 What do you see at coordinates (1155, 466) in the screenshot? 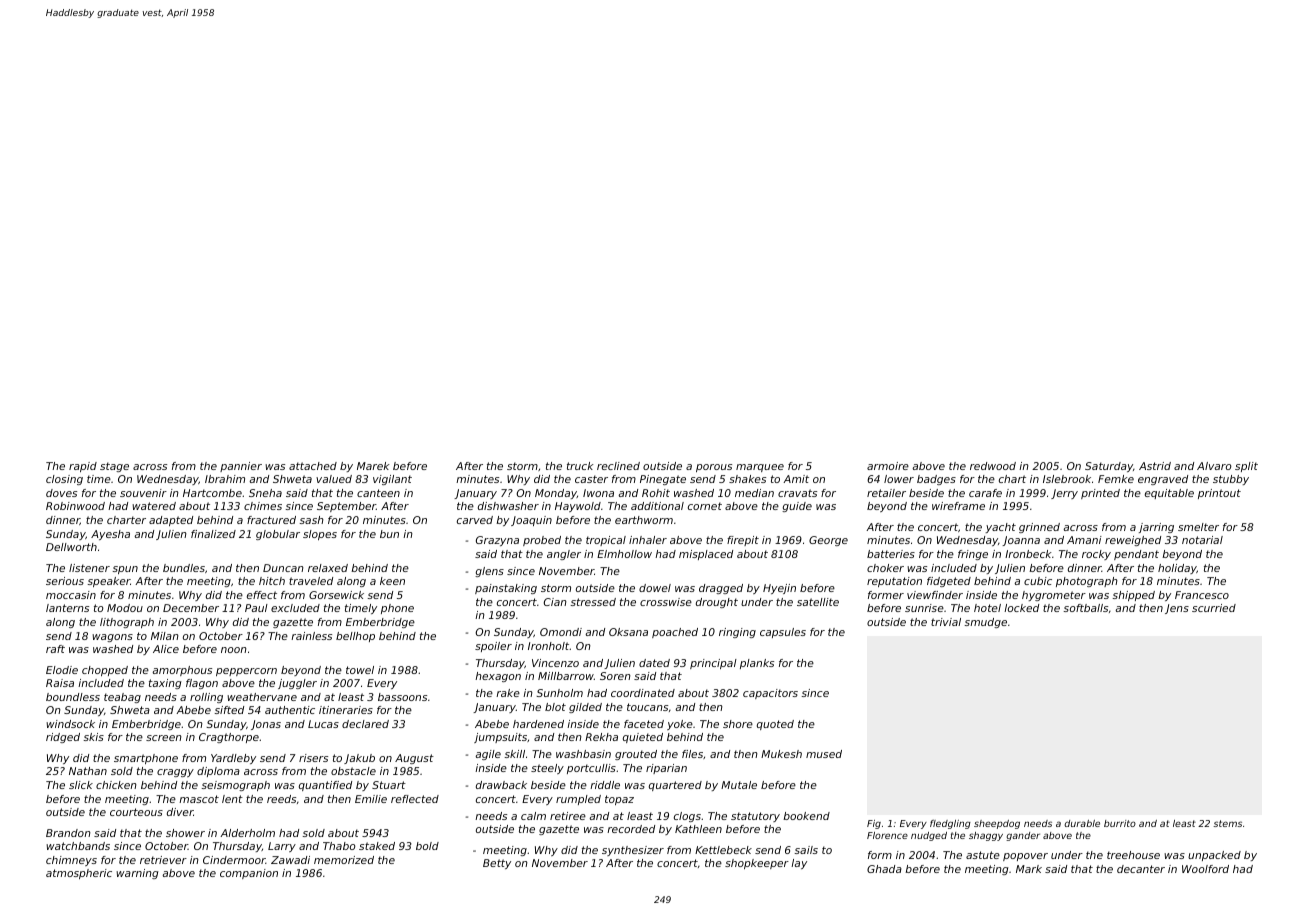
I see `Astrid` at bounding box center [1155, 466].
